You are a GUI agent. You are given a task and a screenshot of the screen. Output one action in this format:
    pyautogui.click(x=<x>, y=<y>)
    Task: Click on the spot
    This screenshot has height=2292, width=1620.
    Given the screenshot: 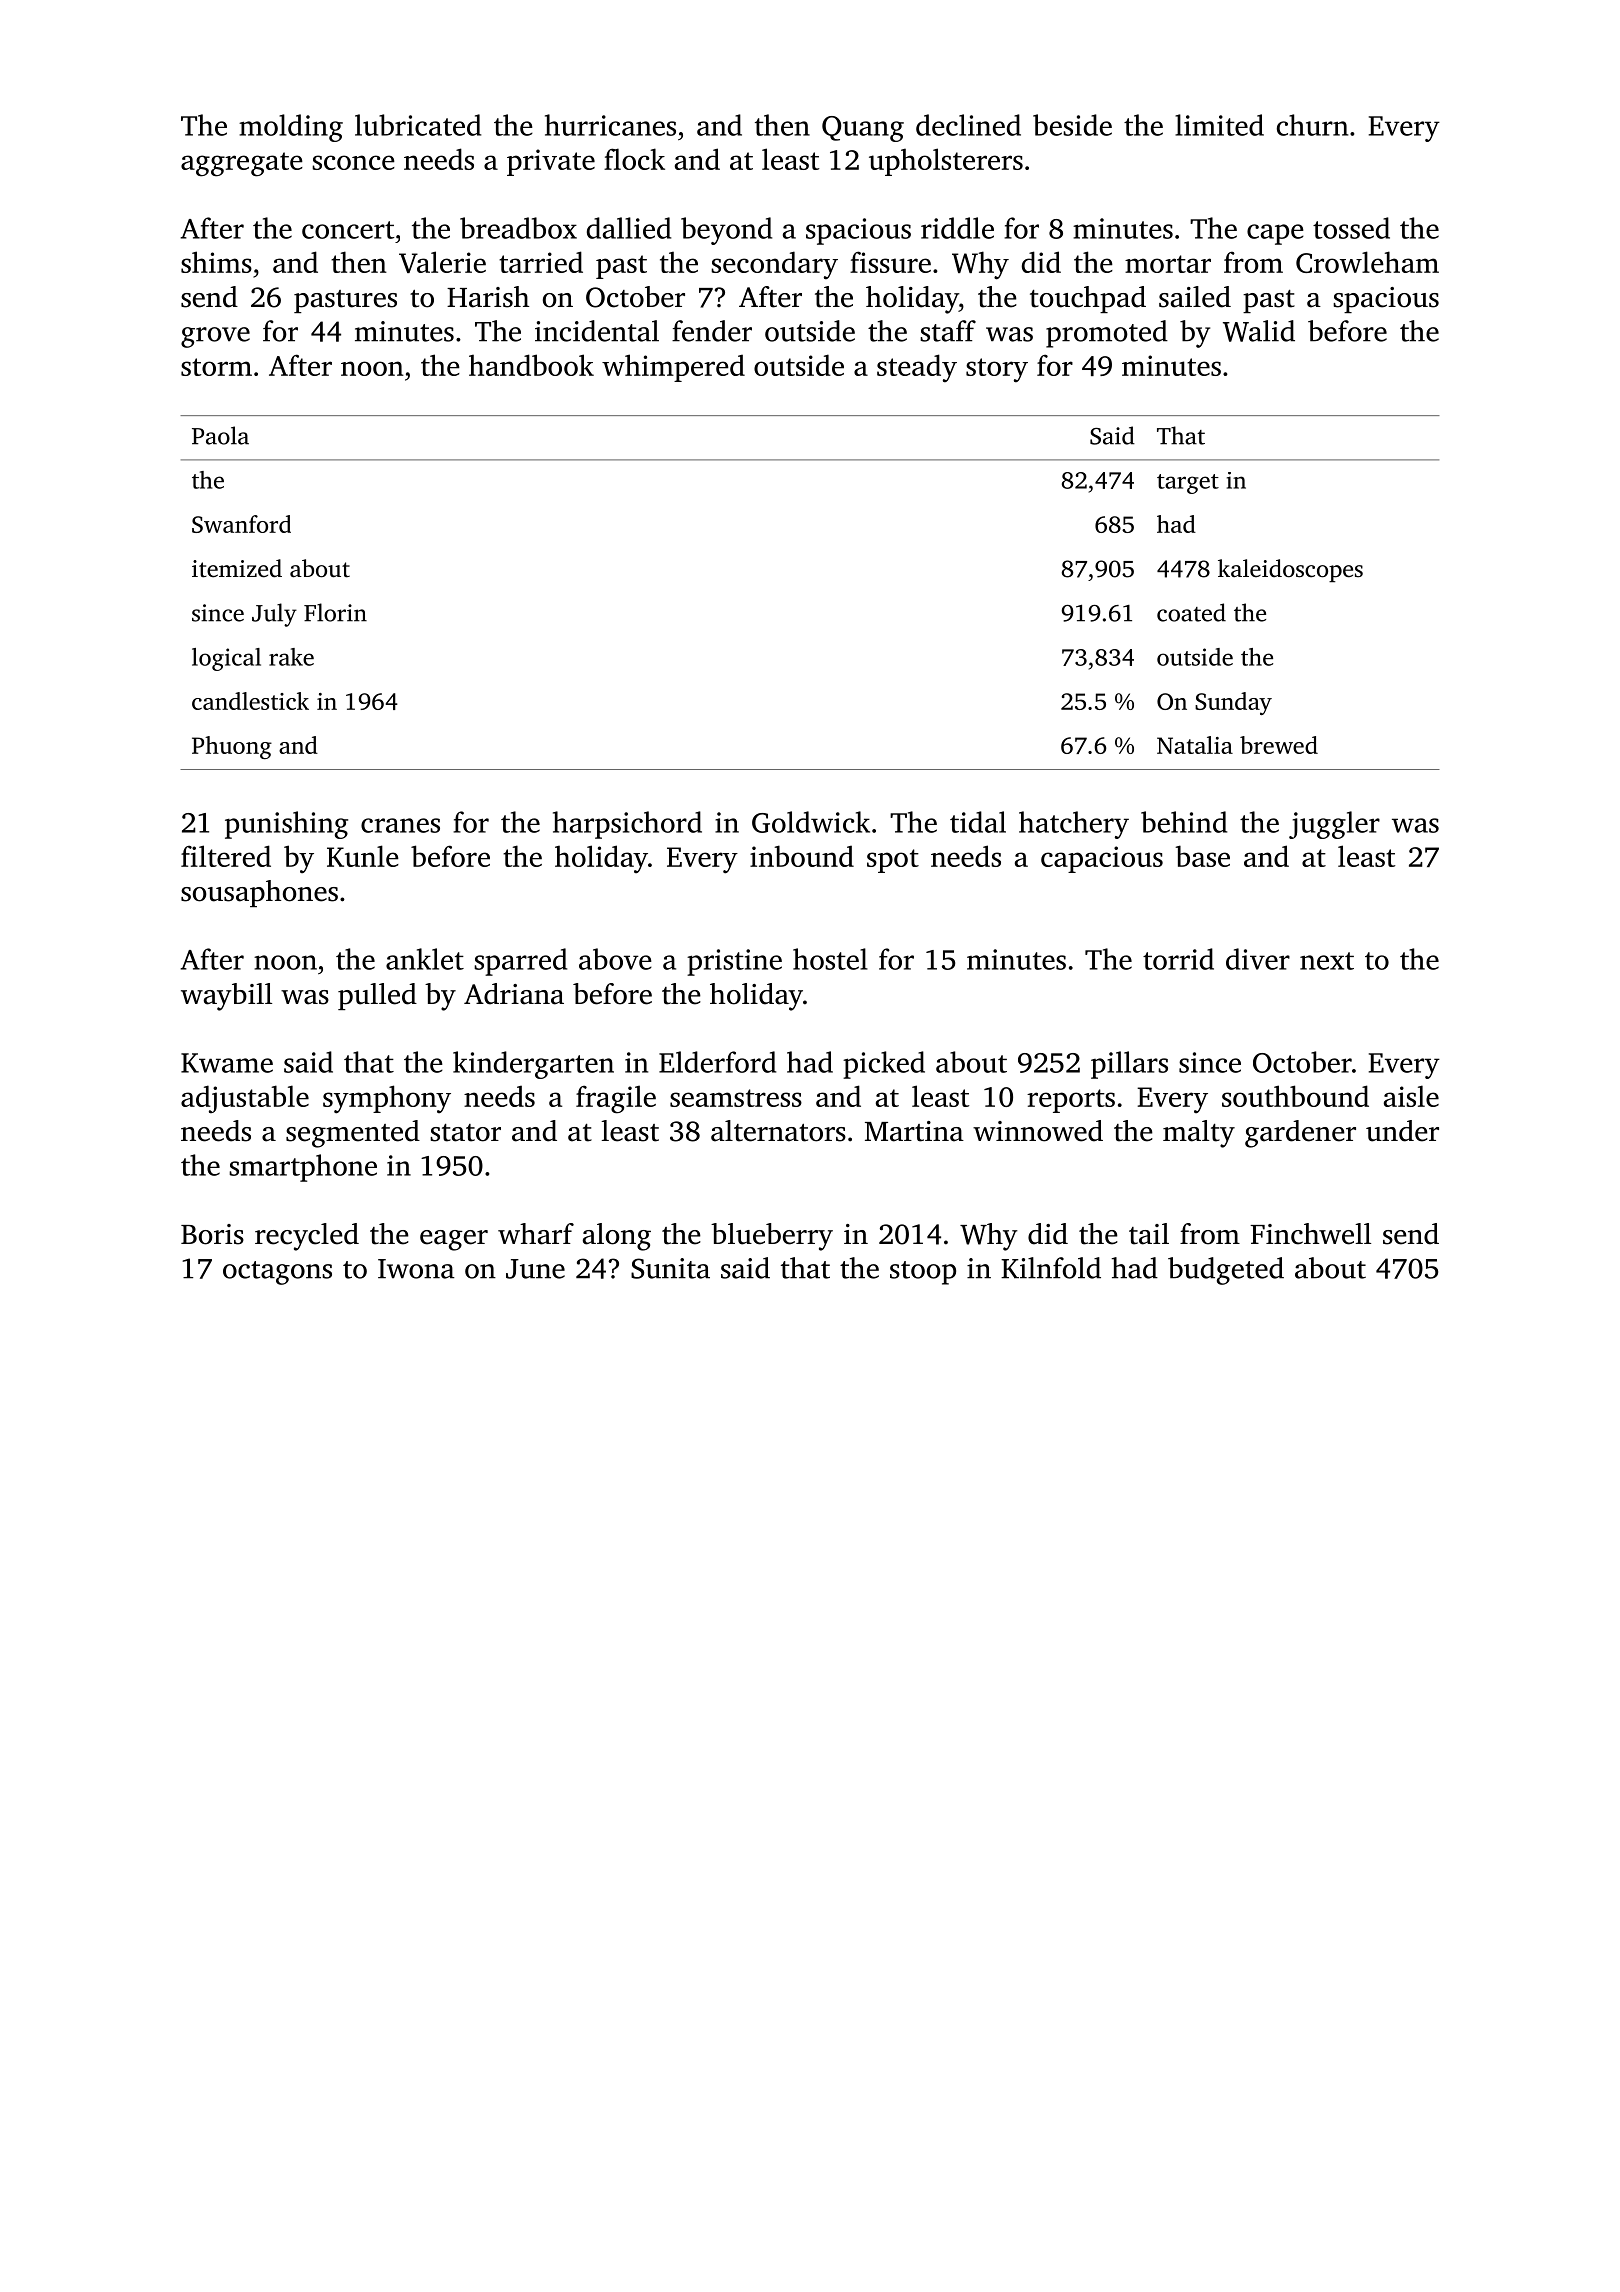 What is the action you would take?
    pyautogui.click(x=893, y=861)
